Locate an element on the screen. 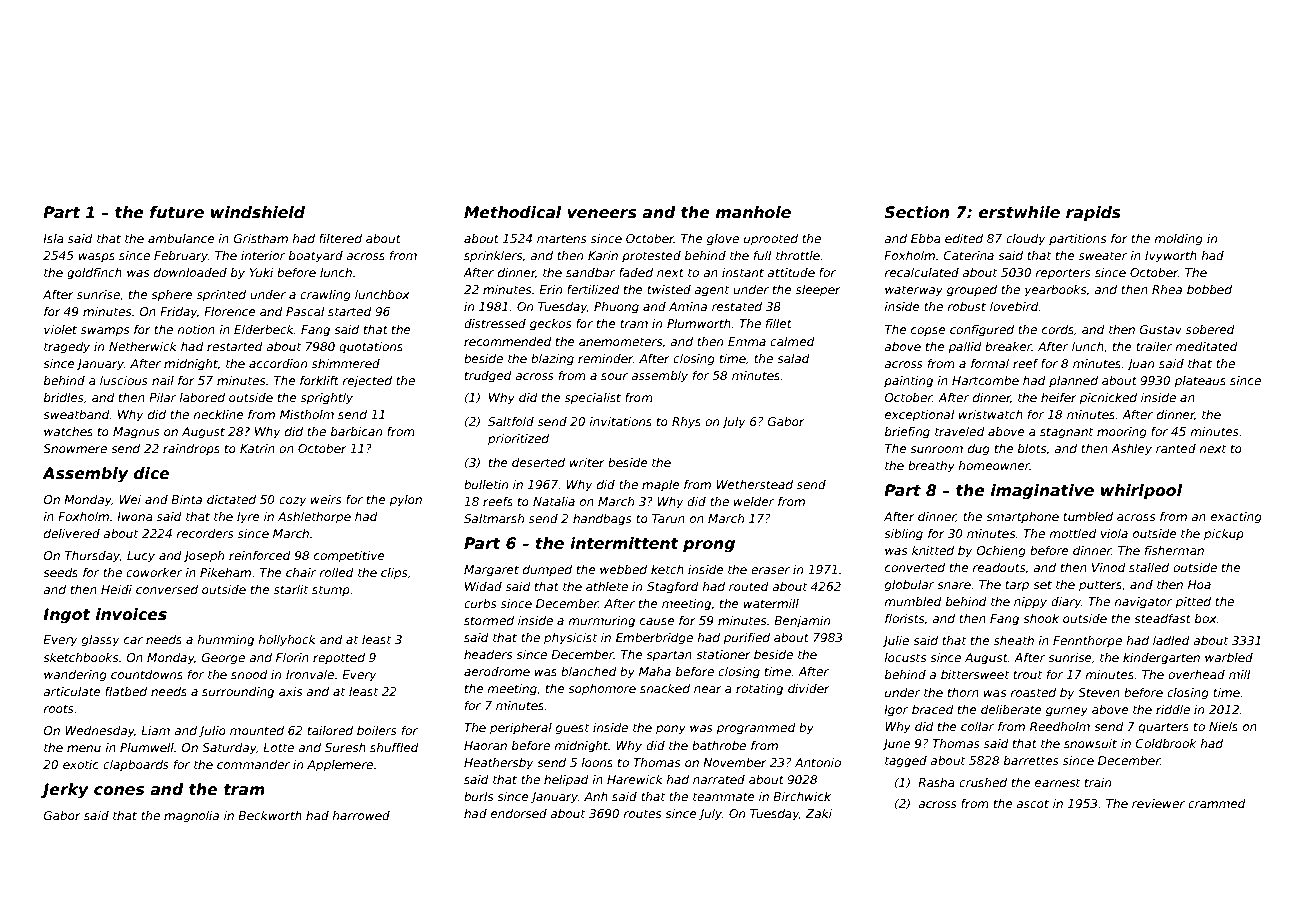 The image size is (1308, 924). Margaret is located at coordinates (491, 571).
